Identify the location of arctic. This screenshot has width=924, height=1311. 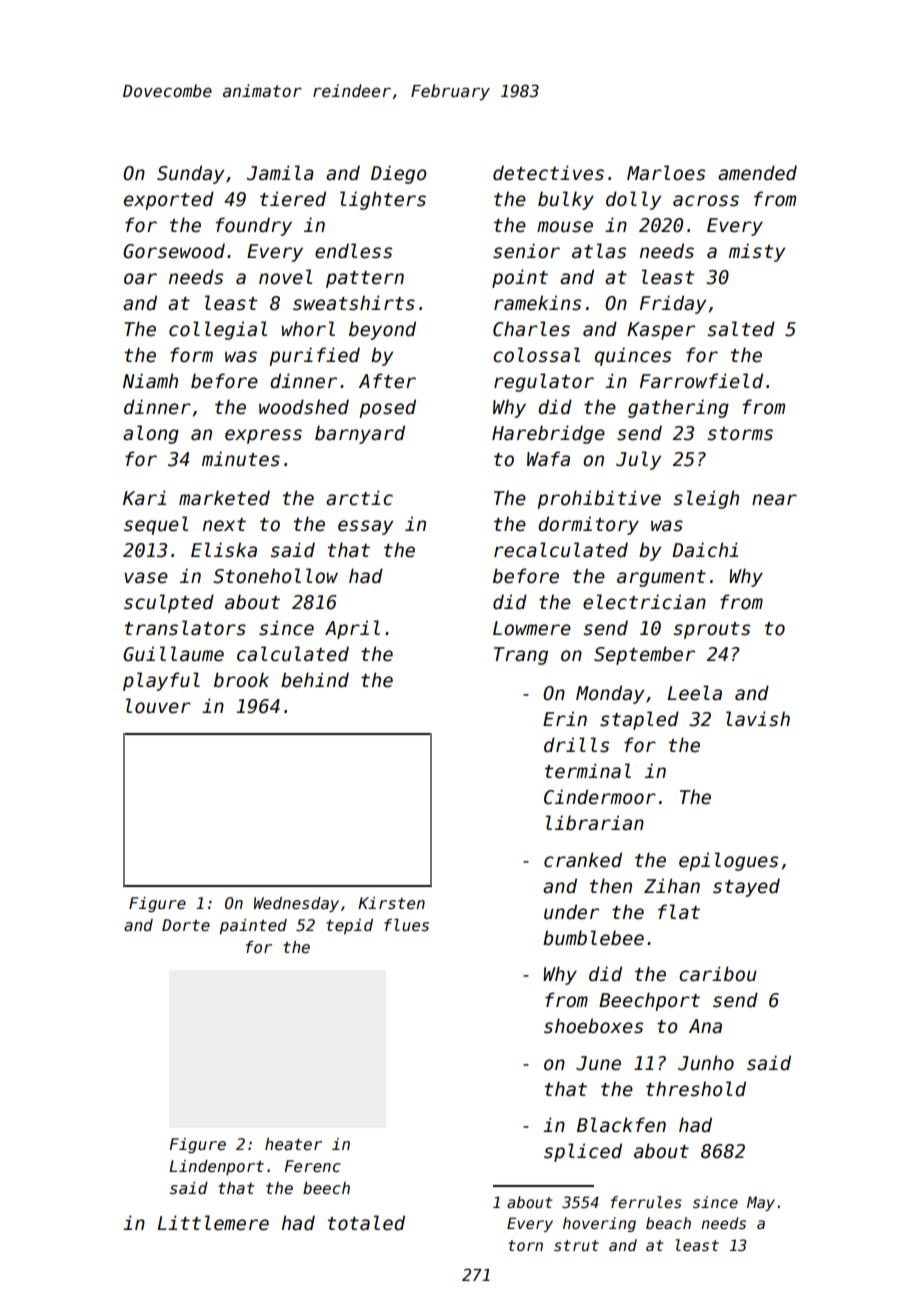
(359, 498).
